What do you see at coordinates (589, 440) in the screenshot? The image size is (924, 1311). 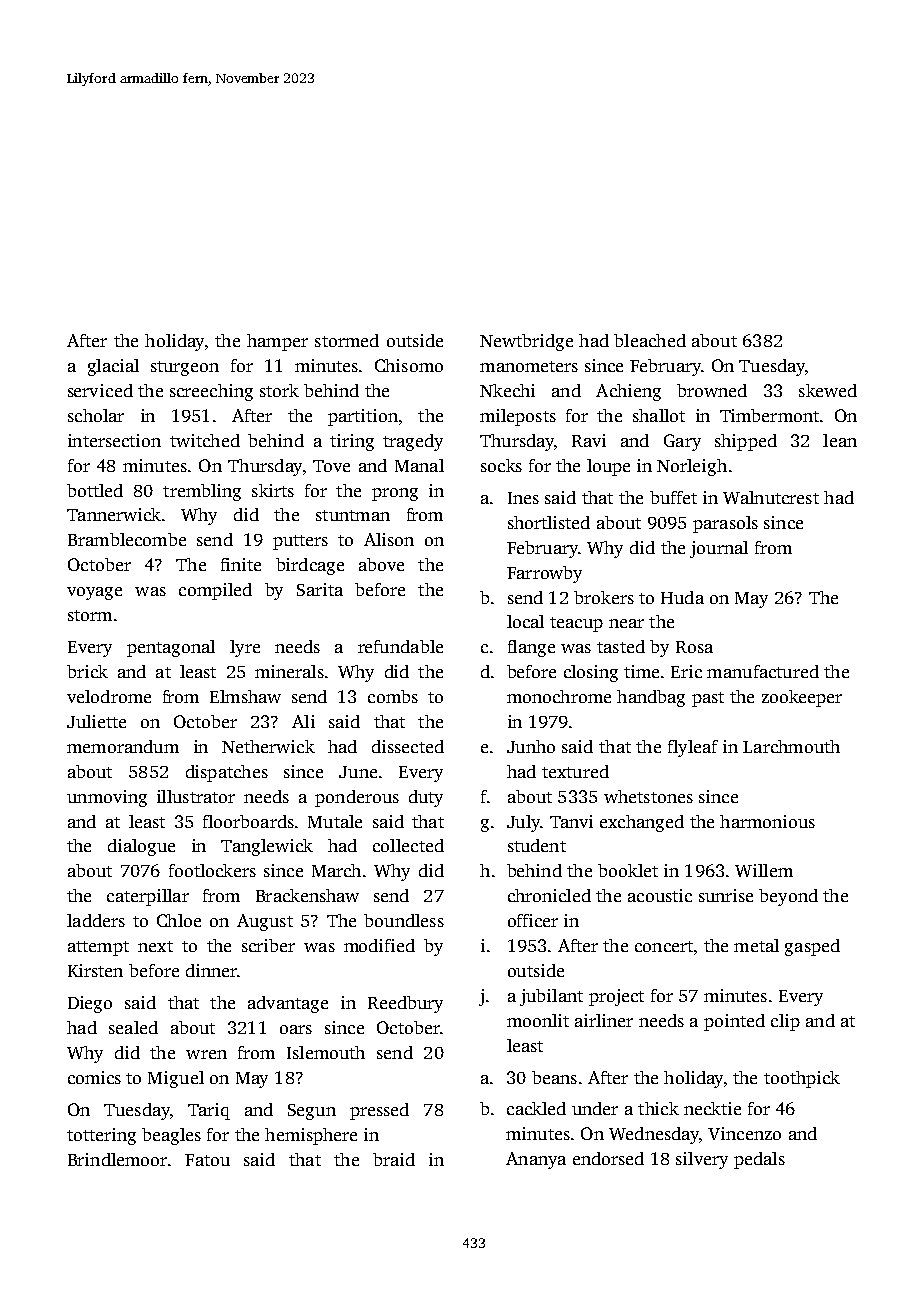 I see `Ravi` at bounding box center [589, 440].
